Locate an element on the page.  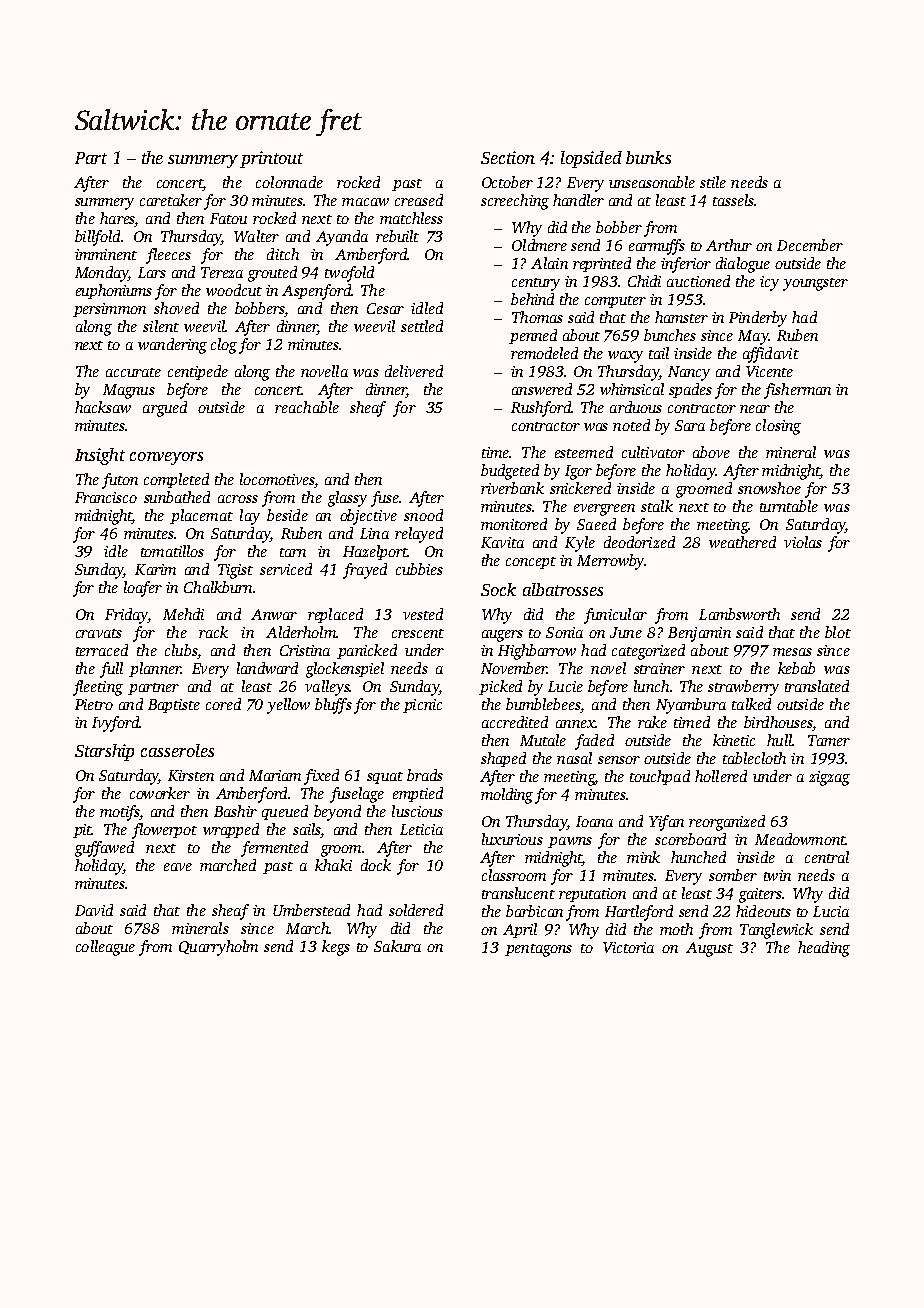
locomotives is located at coordinates (277, 479).
